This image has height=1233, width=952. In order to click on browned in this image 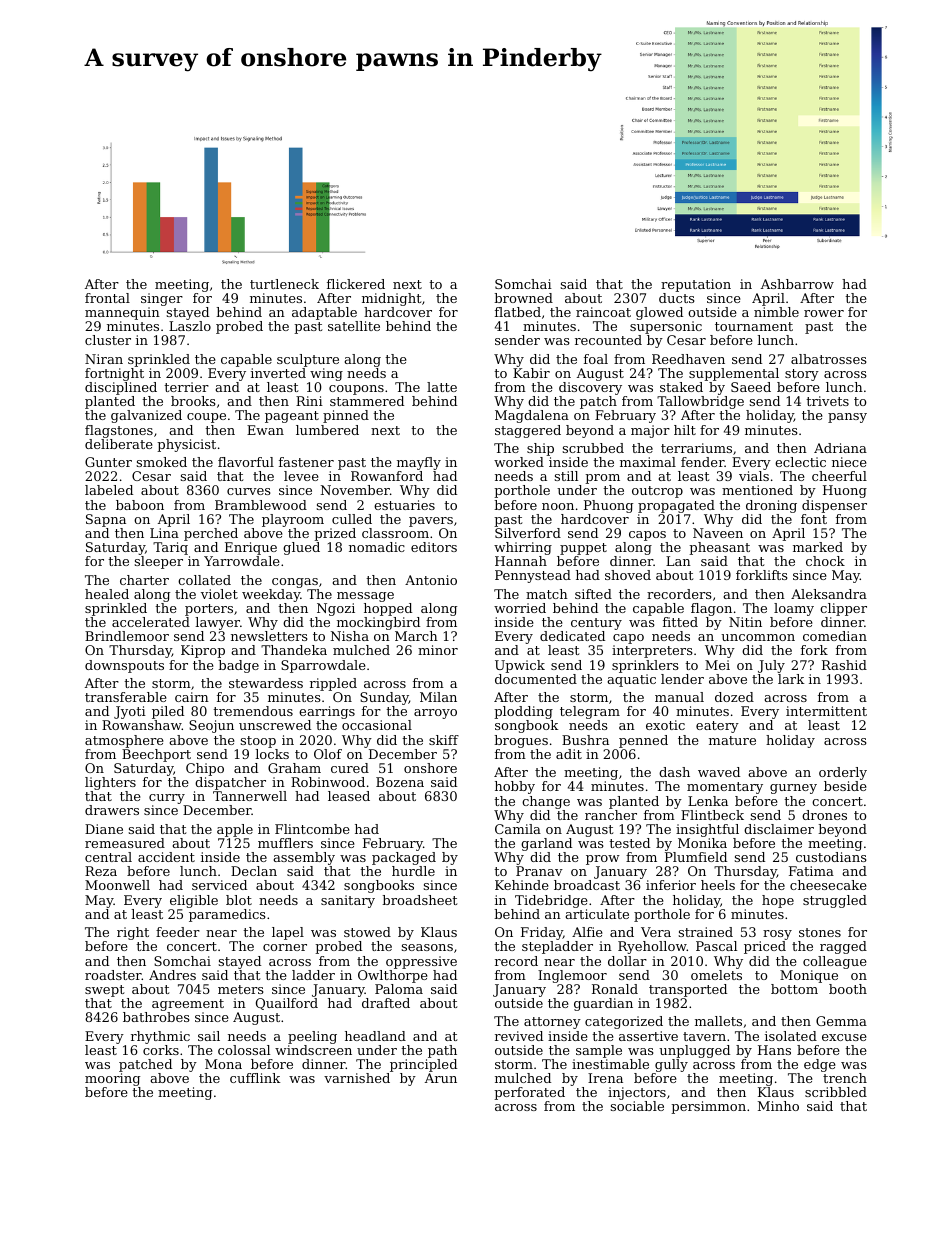, I will do `click(523, 298)`.
